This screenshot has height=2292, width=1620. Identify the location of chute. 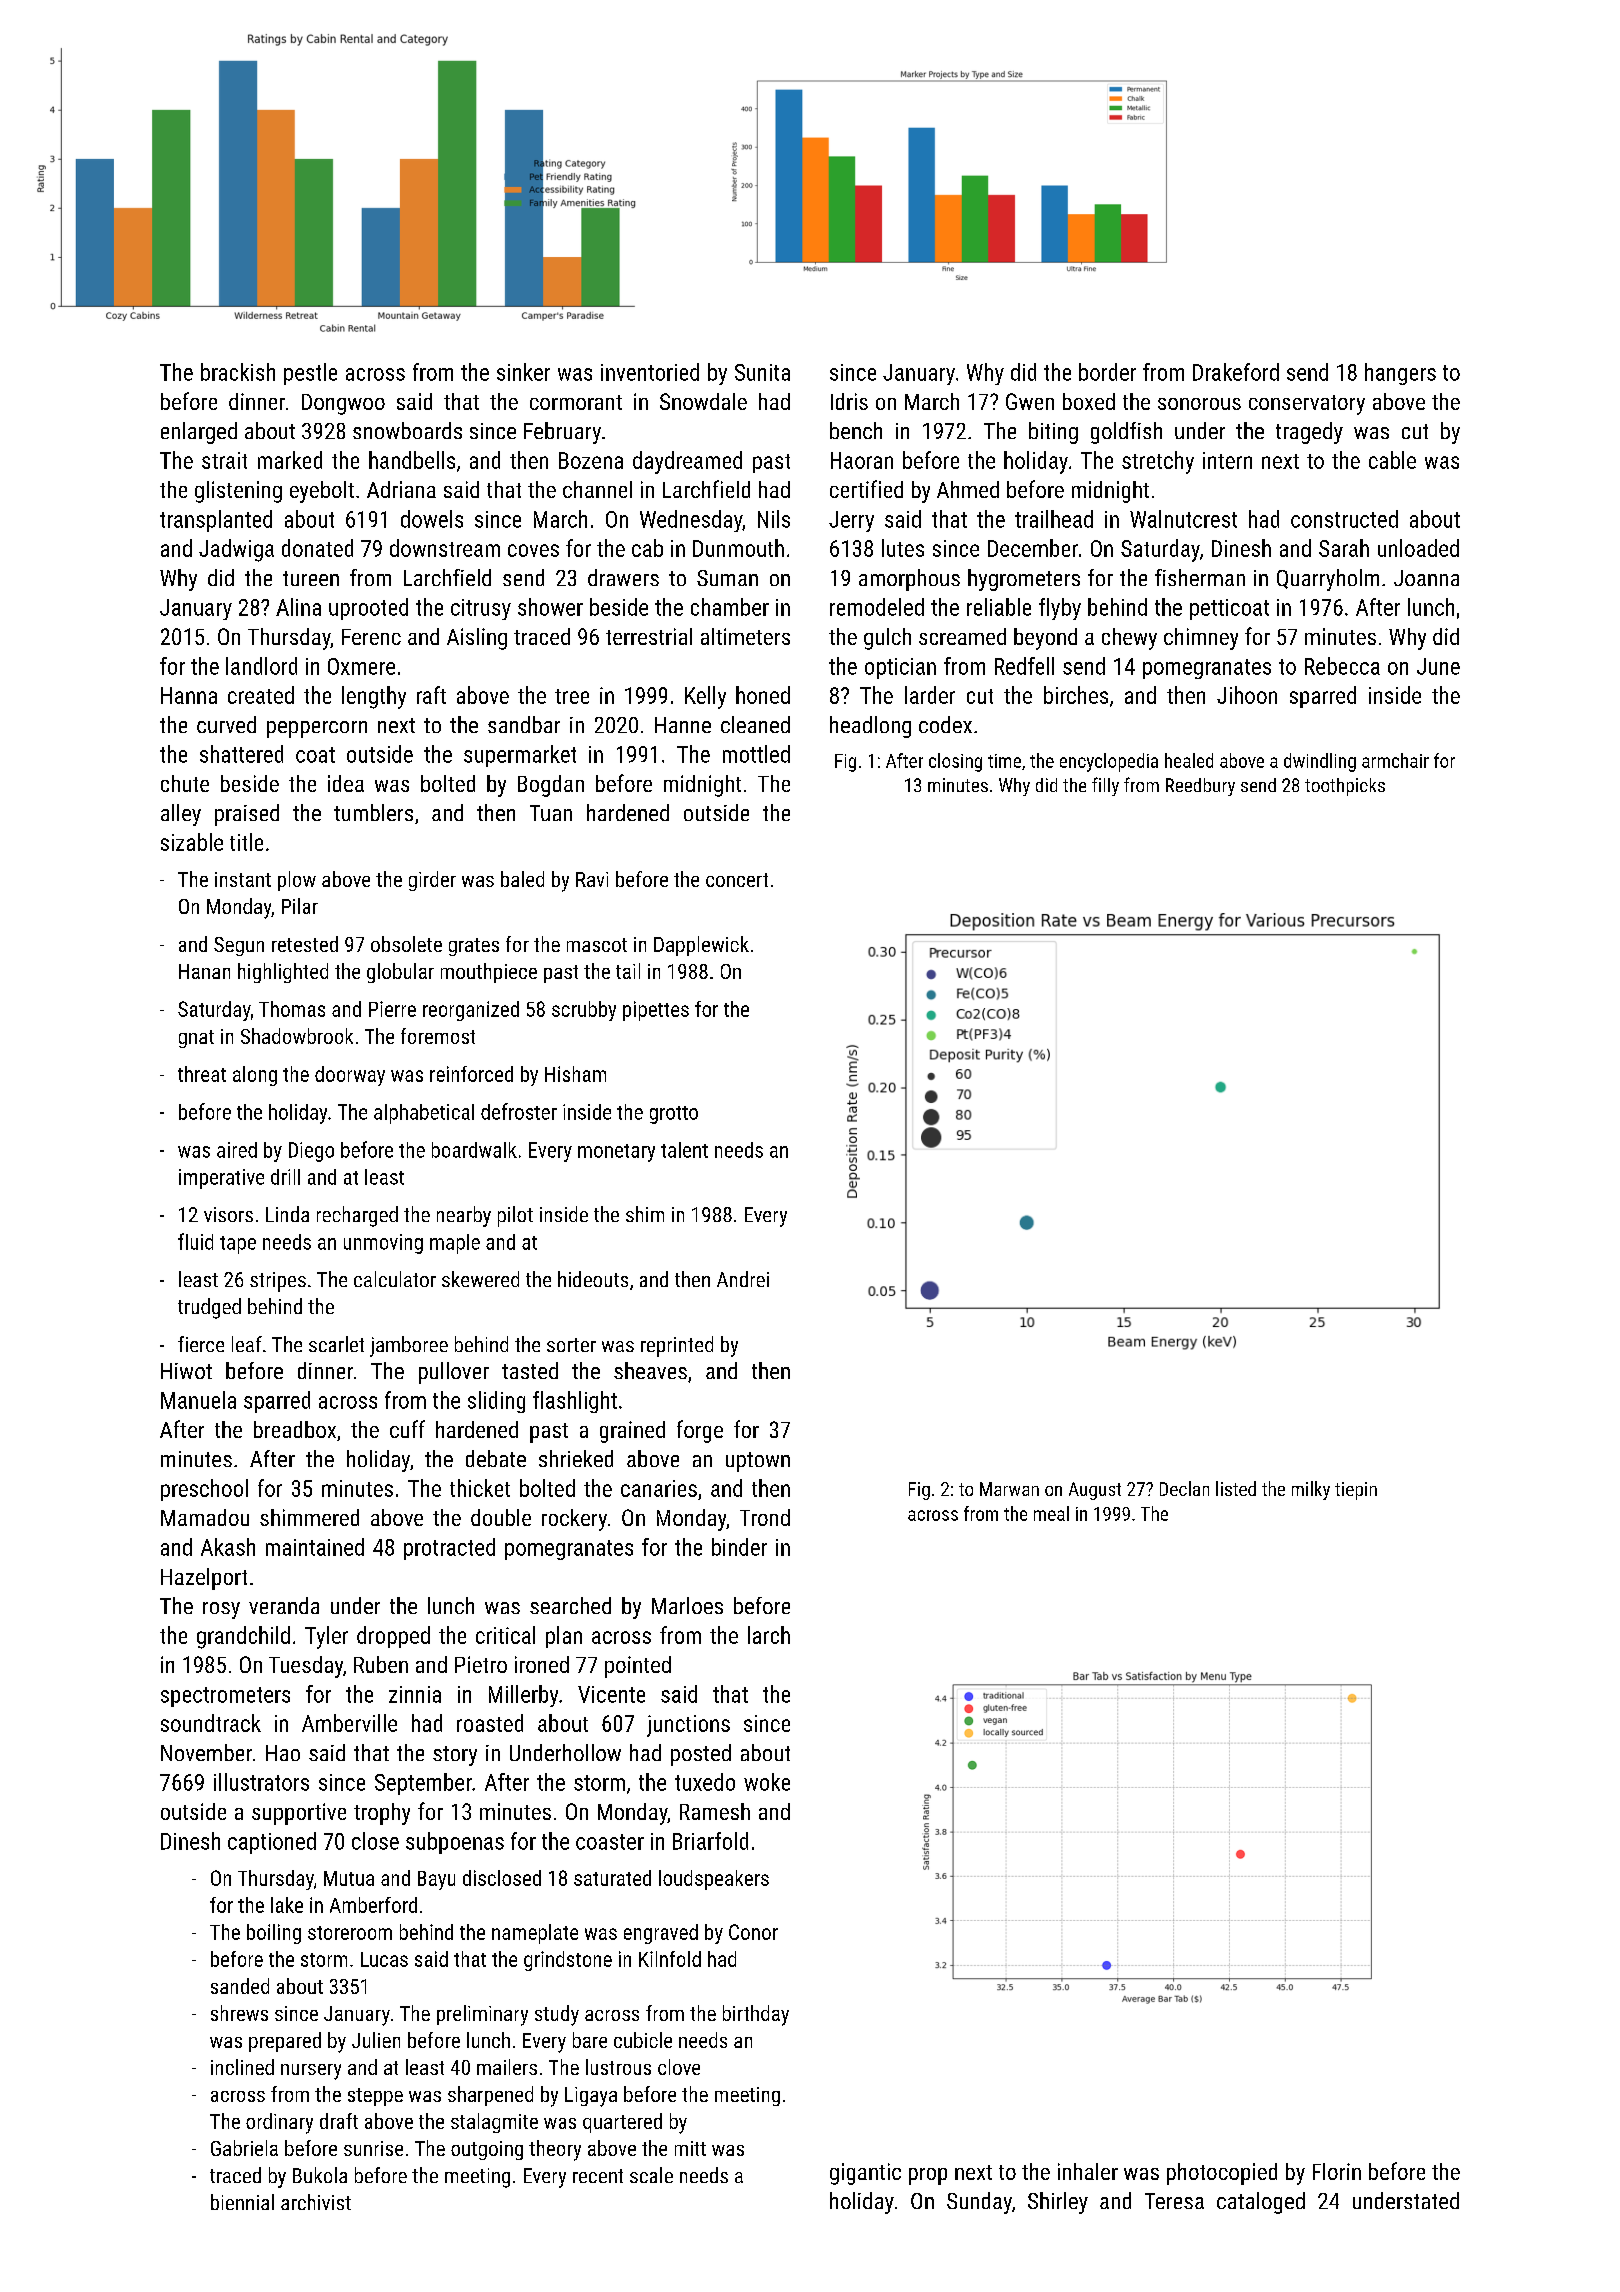
(185, 783).
